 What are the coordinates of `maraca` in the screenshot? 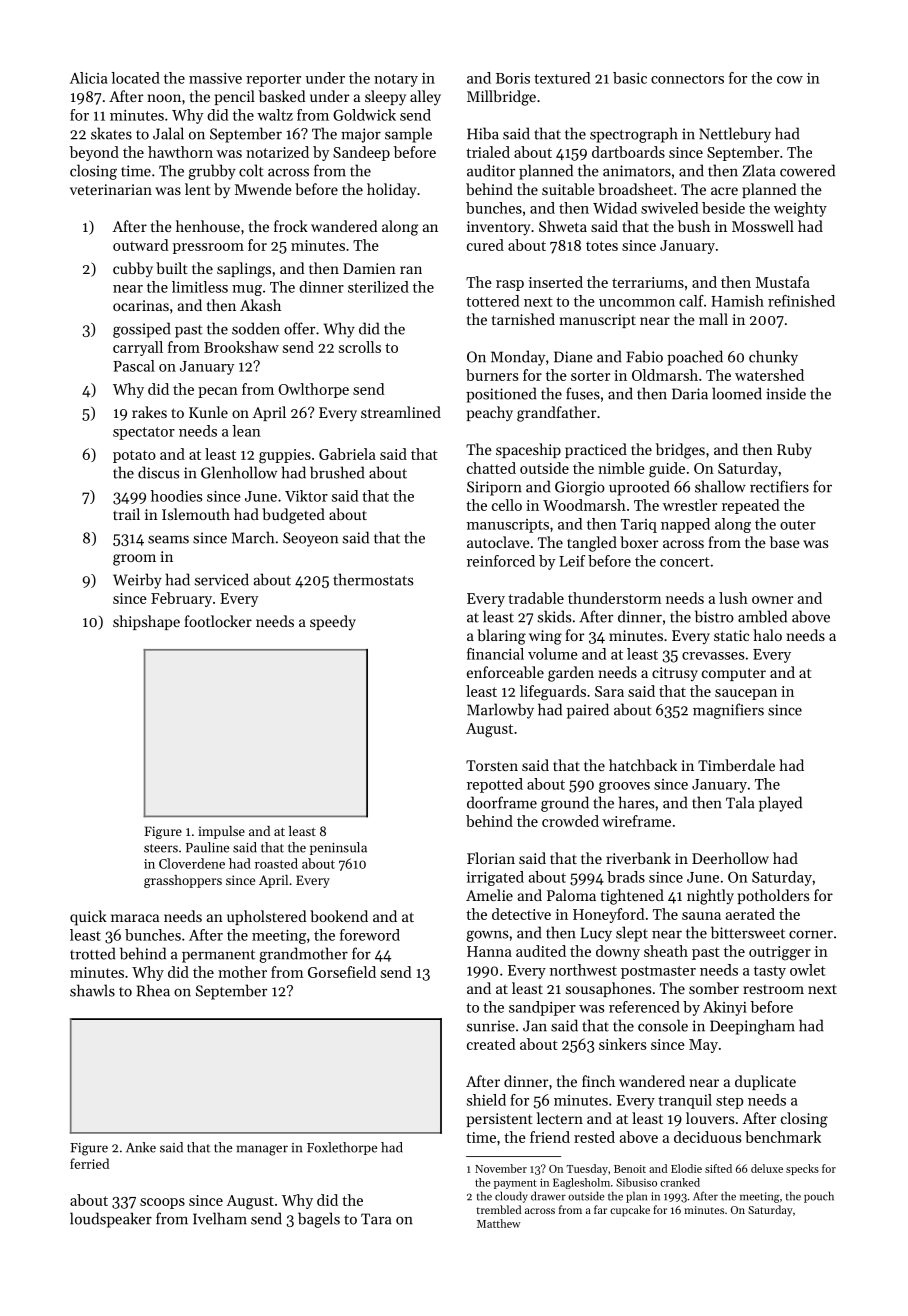 It's located at (135, 918).
